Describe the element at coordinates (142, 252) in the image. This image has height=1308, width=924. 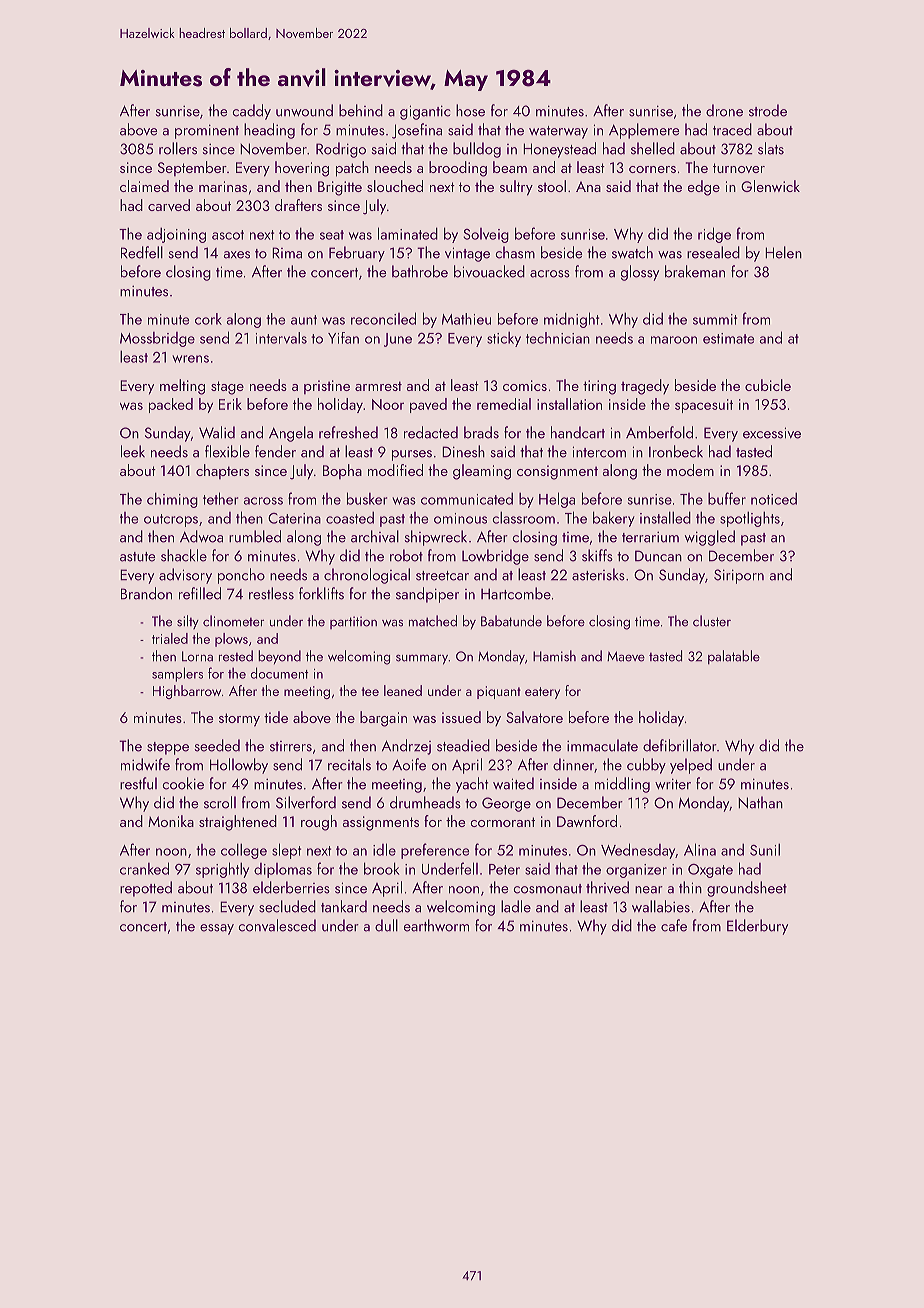
I see `Redfell` at that location.
